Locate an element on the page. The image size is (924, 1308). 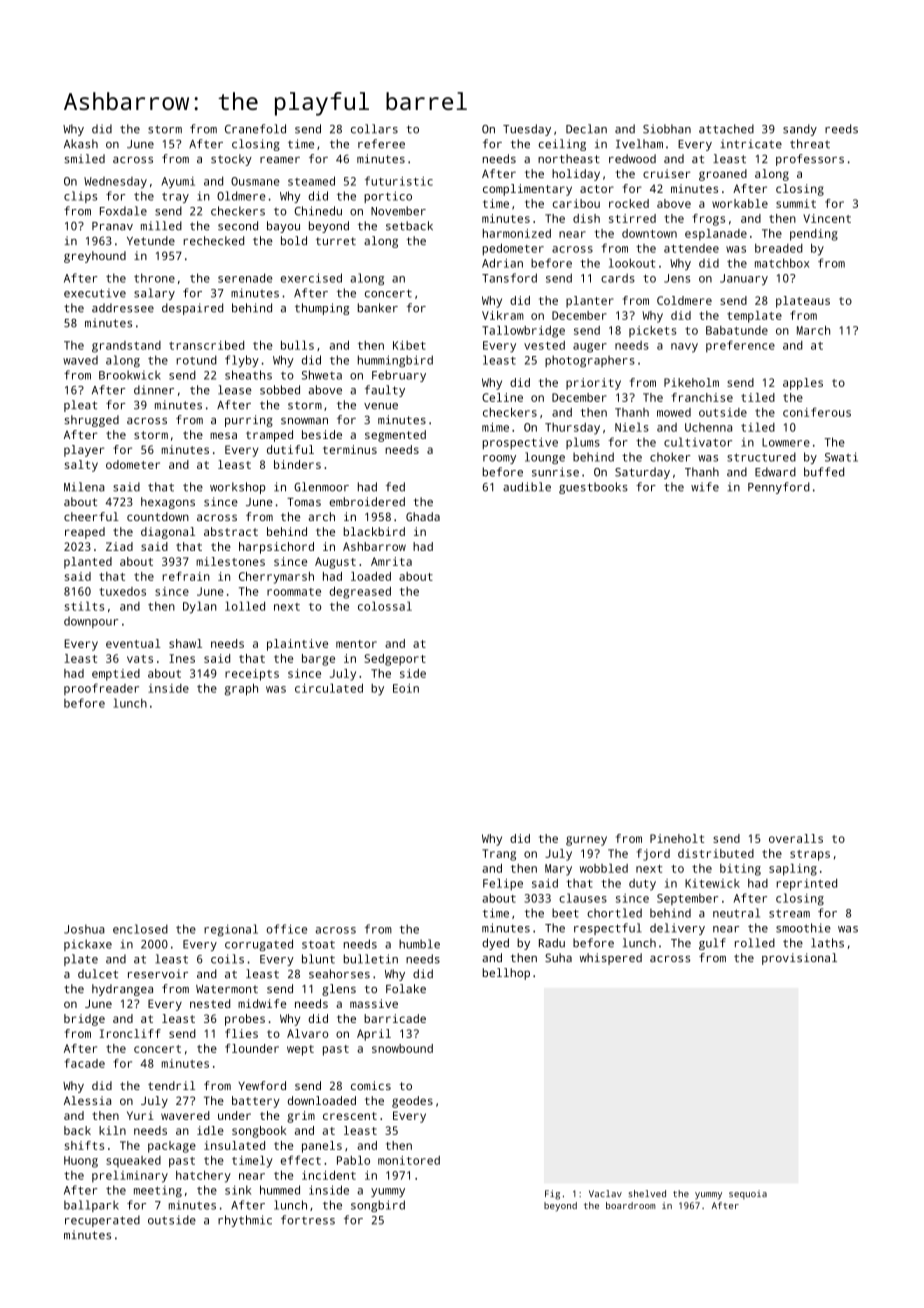
Cranefold is located at coordinates (255, 129).
